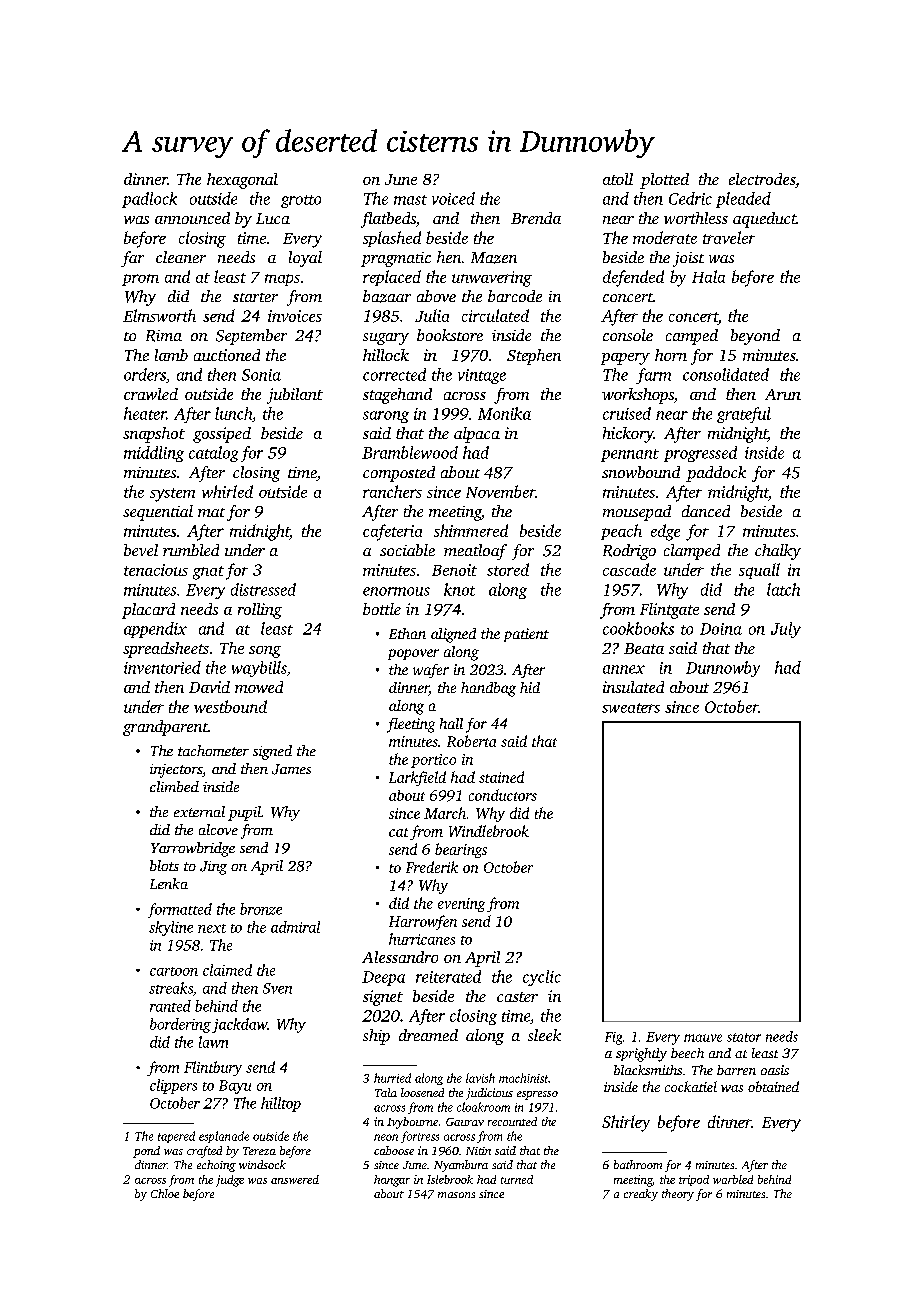  Describe the element at coordinates (542, 978) in the screenshot. I see `cyclic` at that location.
